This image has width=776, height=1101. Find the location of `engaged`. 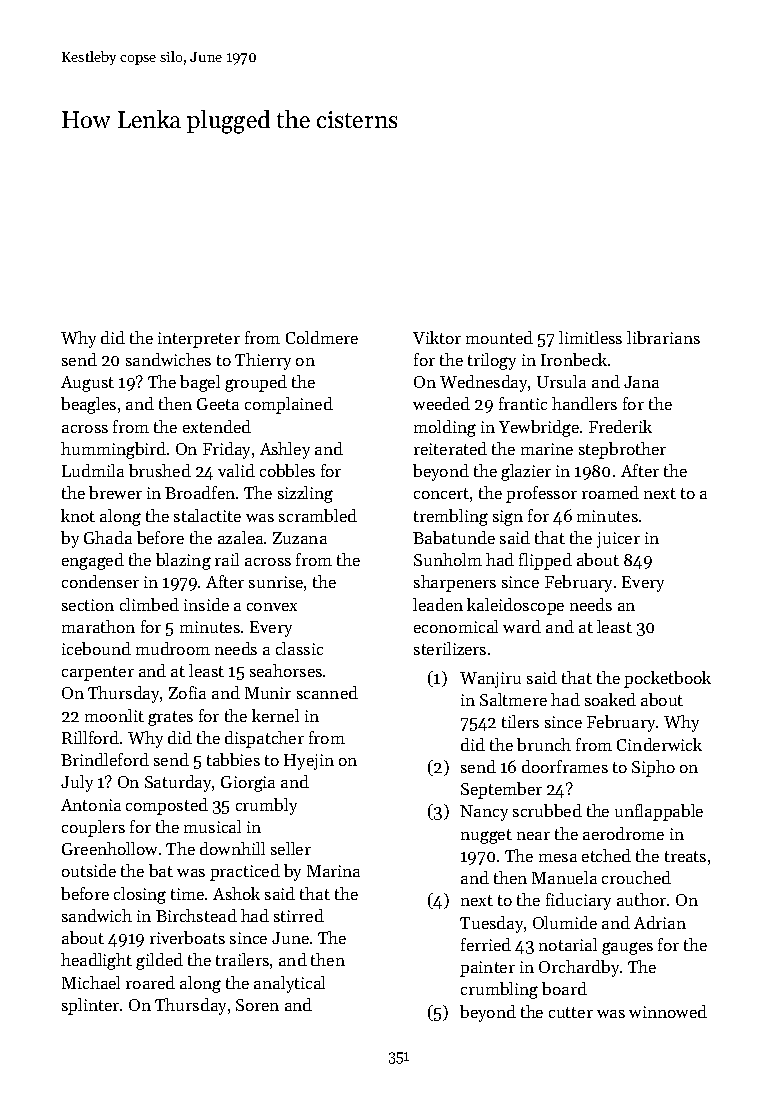

engaged is located at coordinates (93, 561).
